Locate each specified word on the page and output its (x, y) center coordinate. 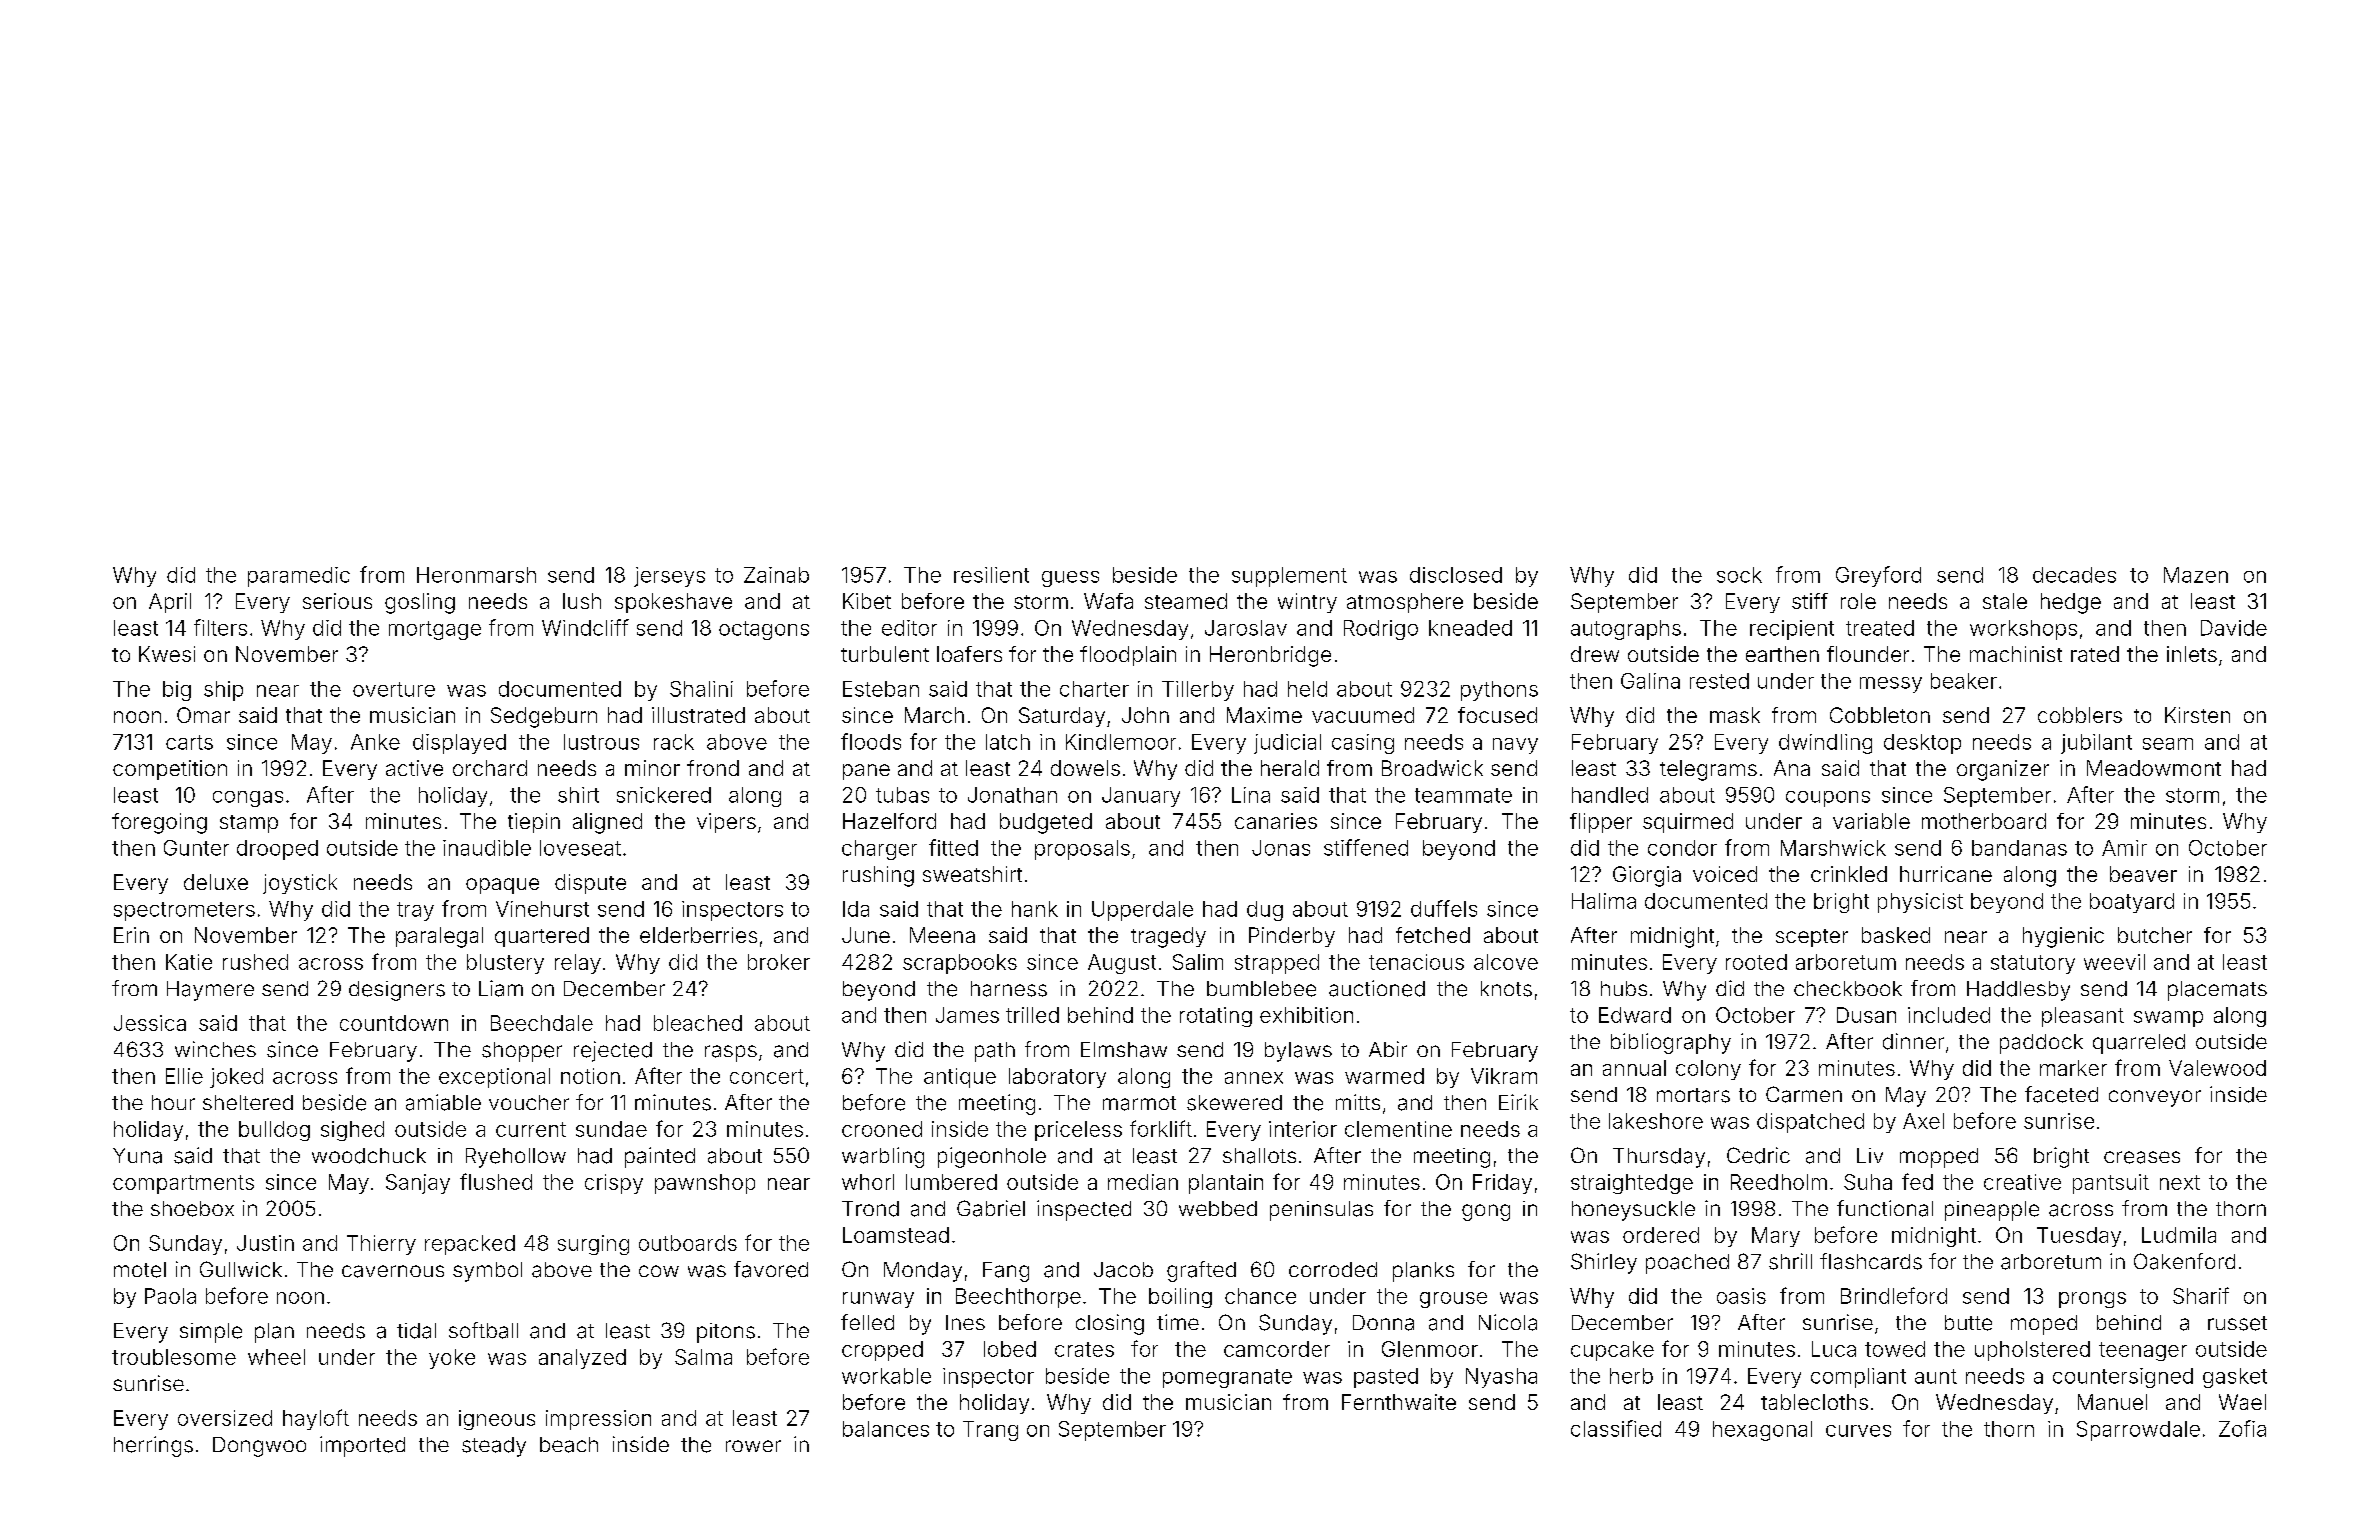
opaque (502, 886)
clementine (1398, 1129)
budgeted (1046, 823)
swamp (2168, 1019)
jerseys (669, 577)
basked (1896, 935)
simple (211, 1333)
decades (2074, 575)
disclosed (1456, 575)
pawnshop (705, 1184)
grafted (1201, 1271)
